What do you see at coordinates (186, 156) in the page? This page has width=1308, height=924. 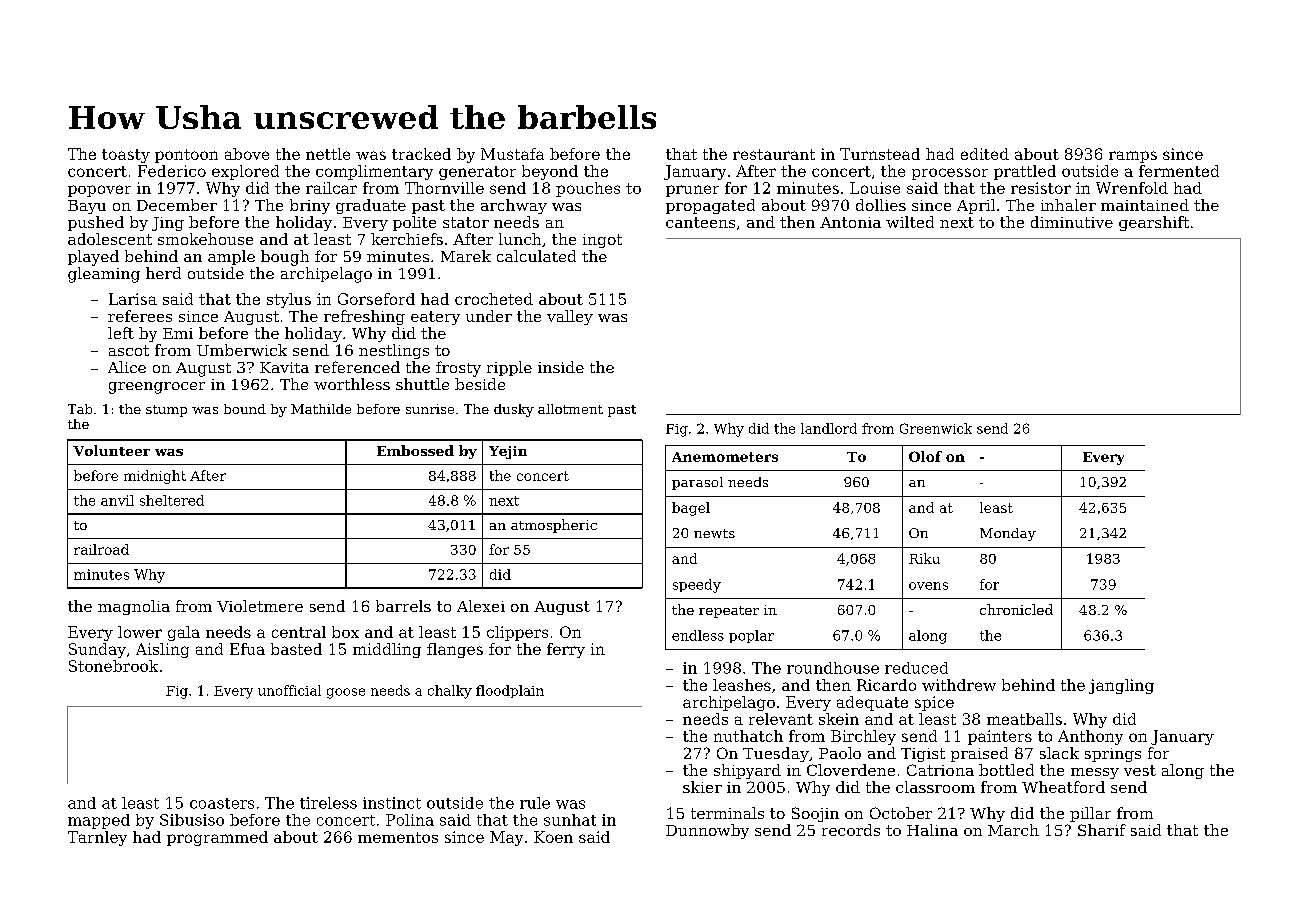 I see `pontoon` at bounding box center [186, 156].
